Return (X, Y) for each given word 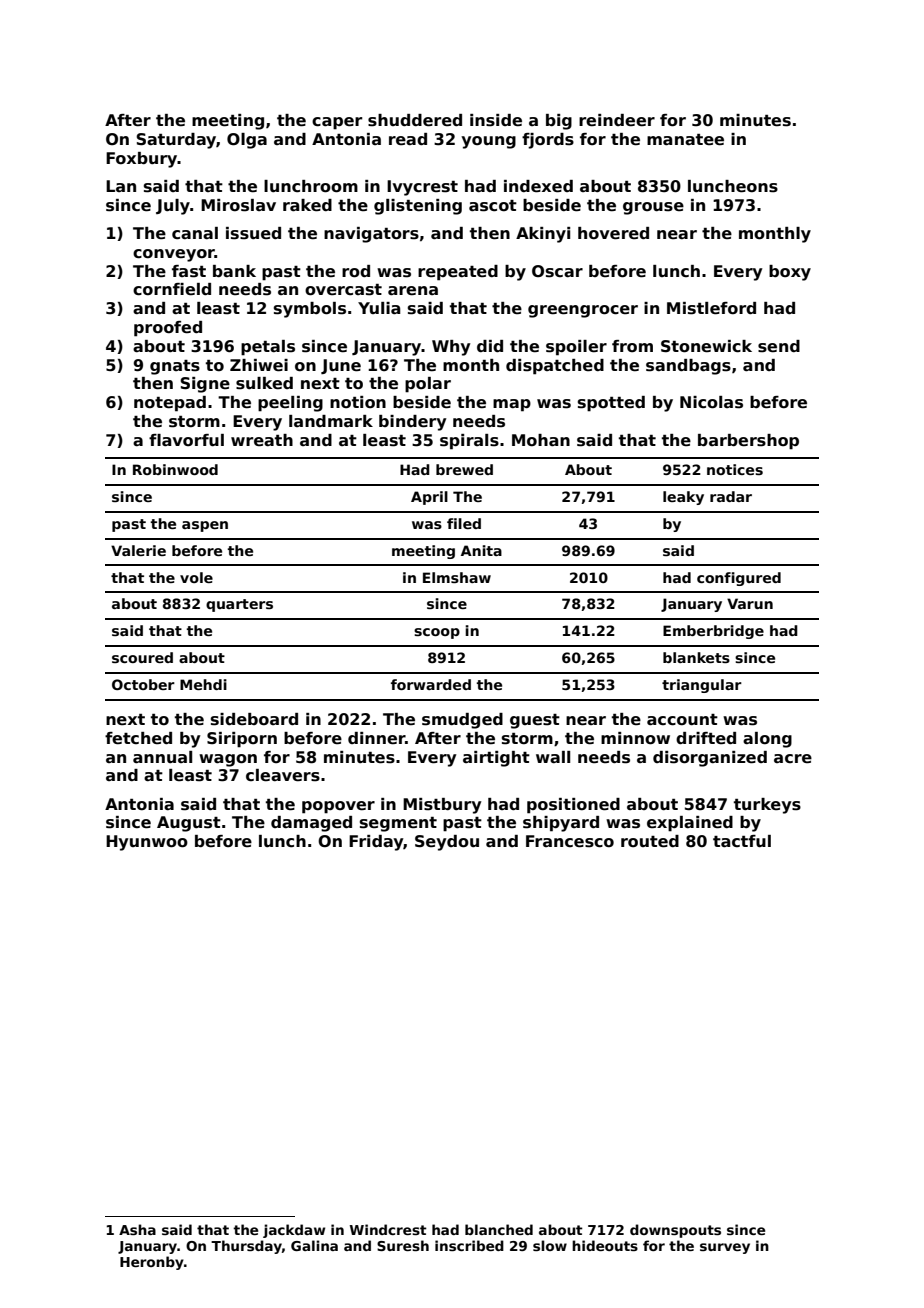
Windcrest (388, 1229)
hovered (613, 233)
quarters (239, 605)
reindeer (617, 120)
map (512, 405)
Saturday (176, 141)
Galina (314, 1245)
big (559, 122)
